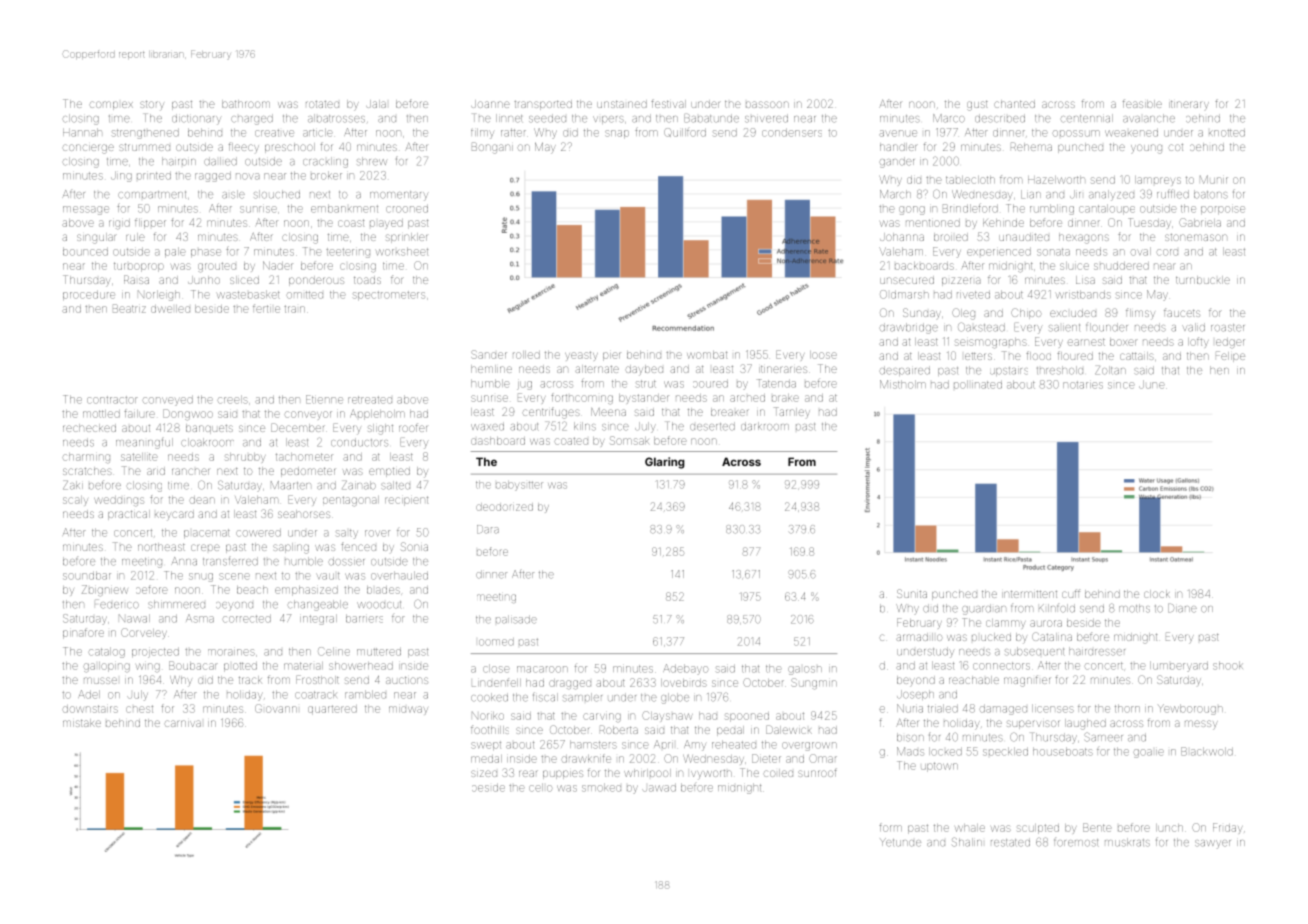 This page has height=924, width=1308. I want to click on clock, so click(1157, 594).
